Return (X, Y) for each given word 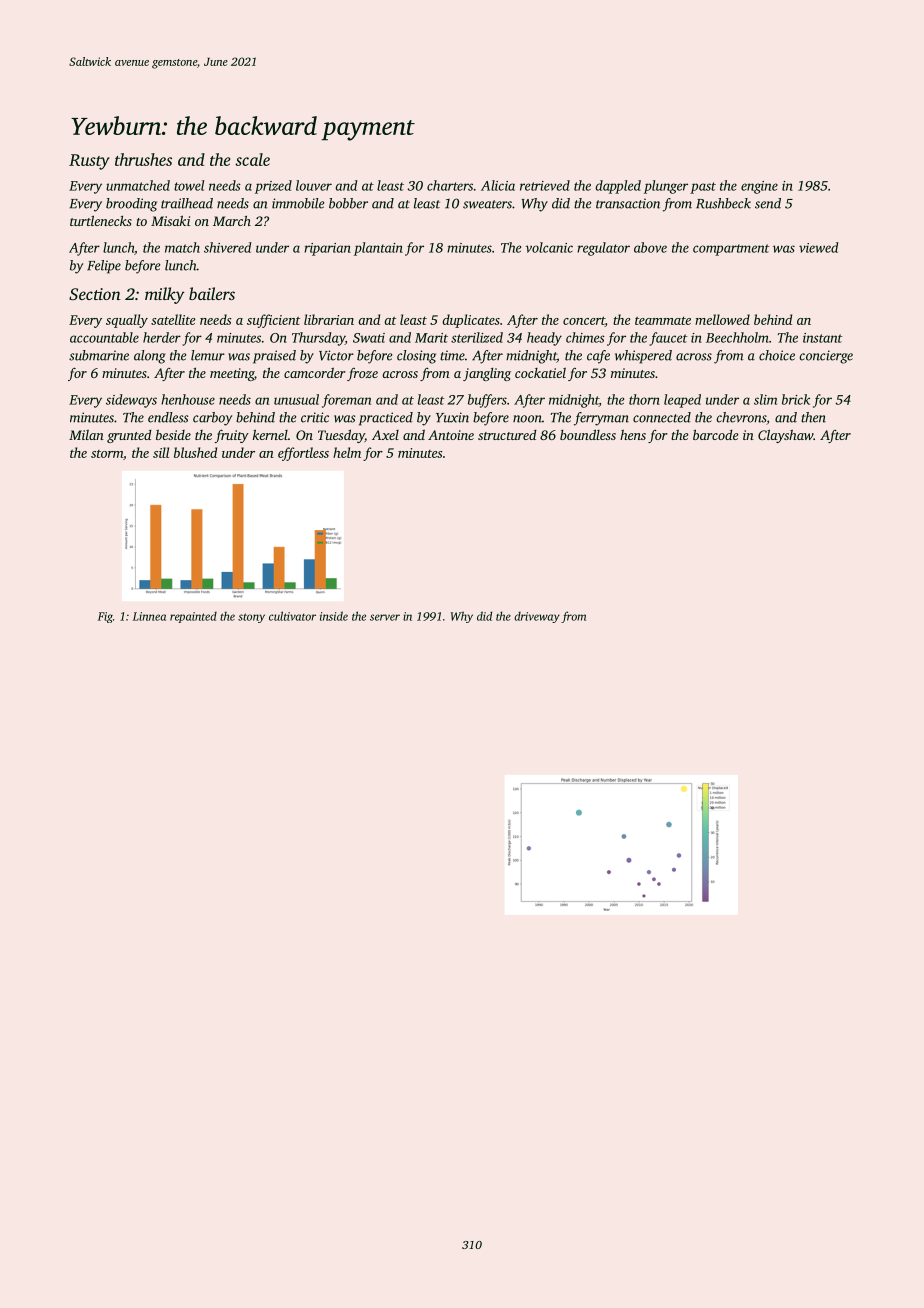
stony (251, 618)
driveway (537, 617)
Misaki (170, 220)
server (385, 617)
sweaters (487, 204)
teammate (663, 321)
